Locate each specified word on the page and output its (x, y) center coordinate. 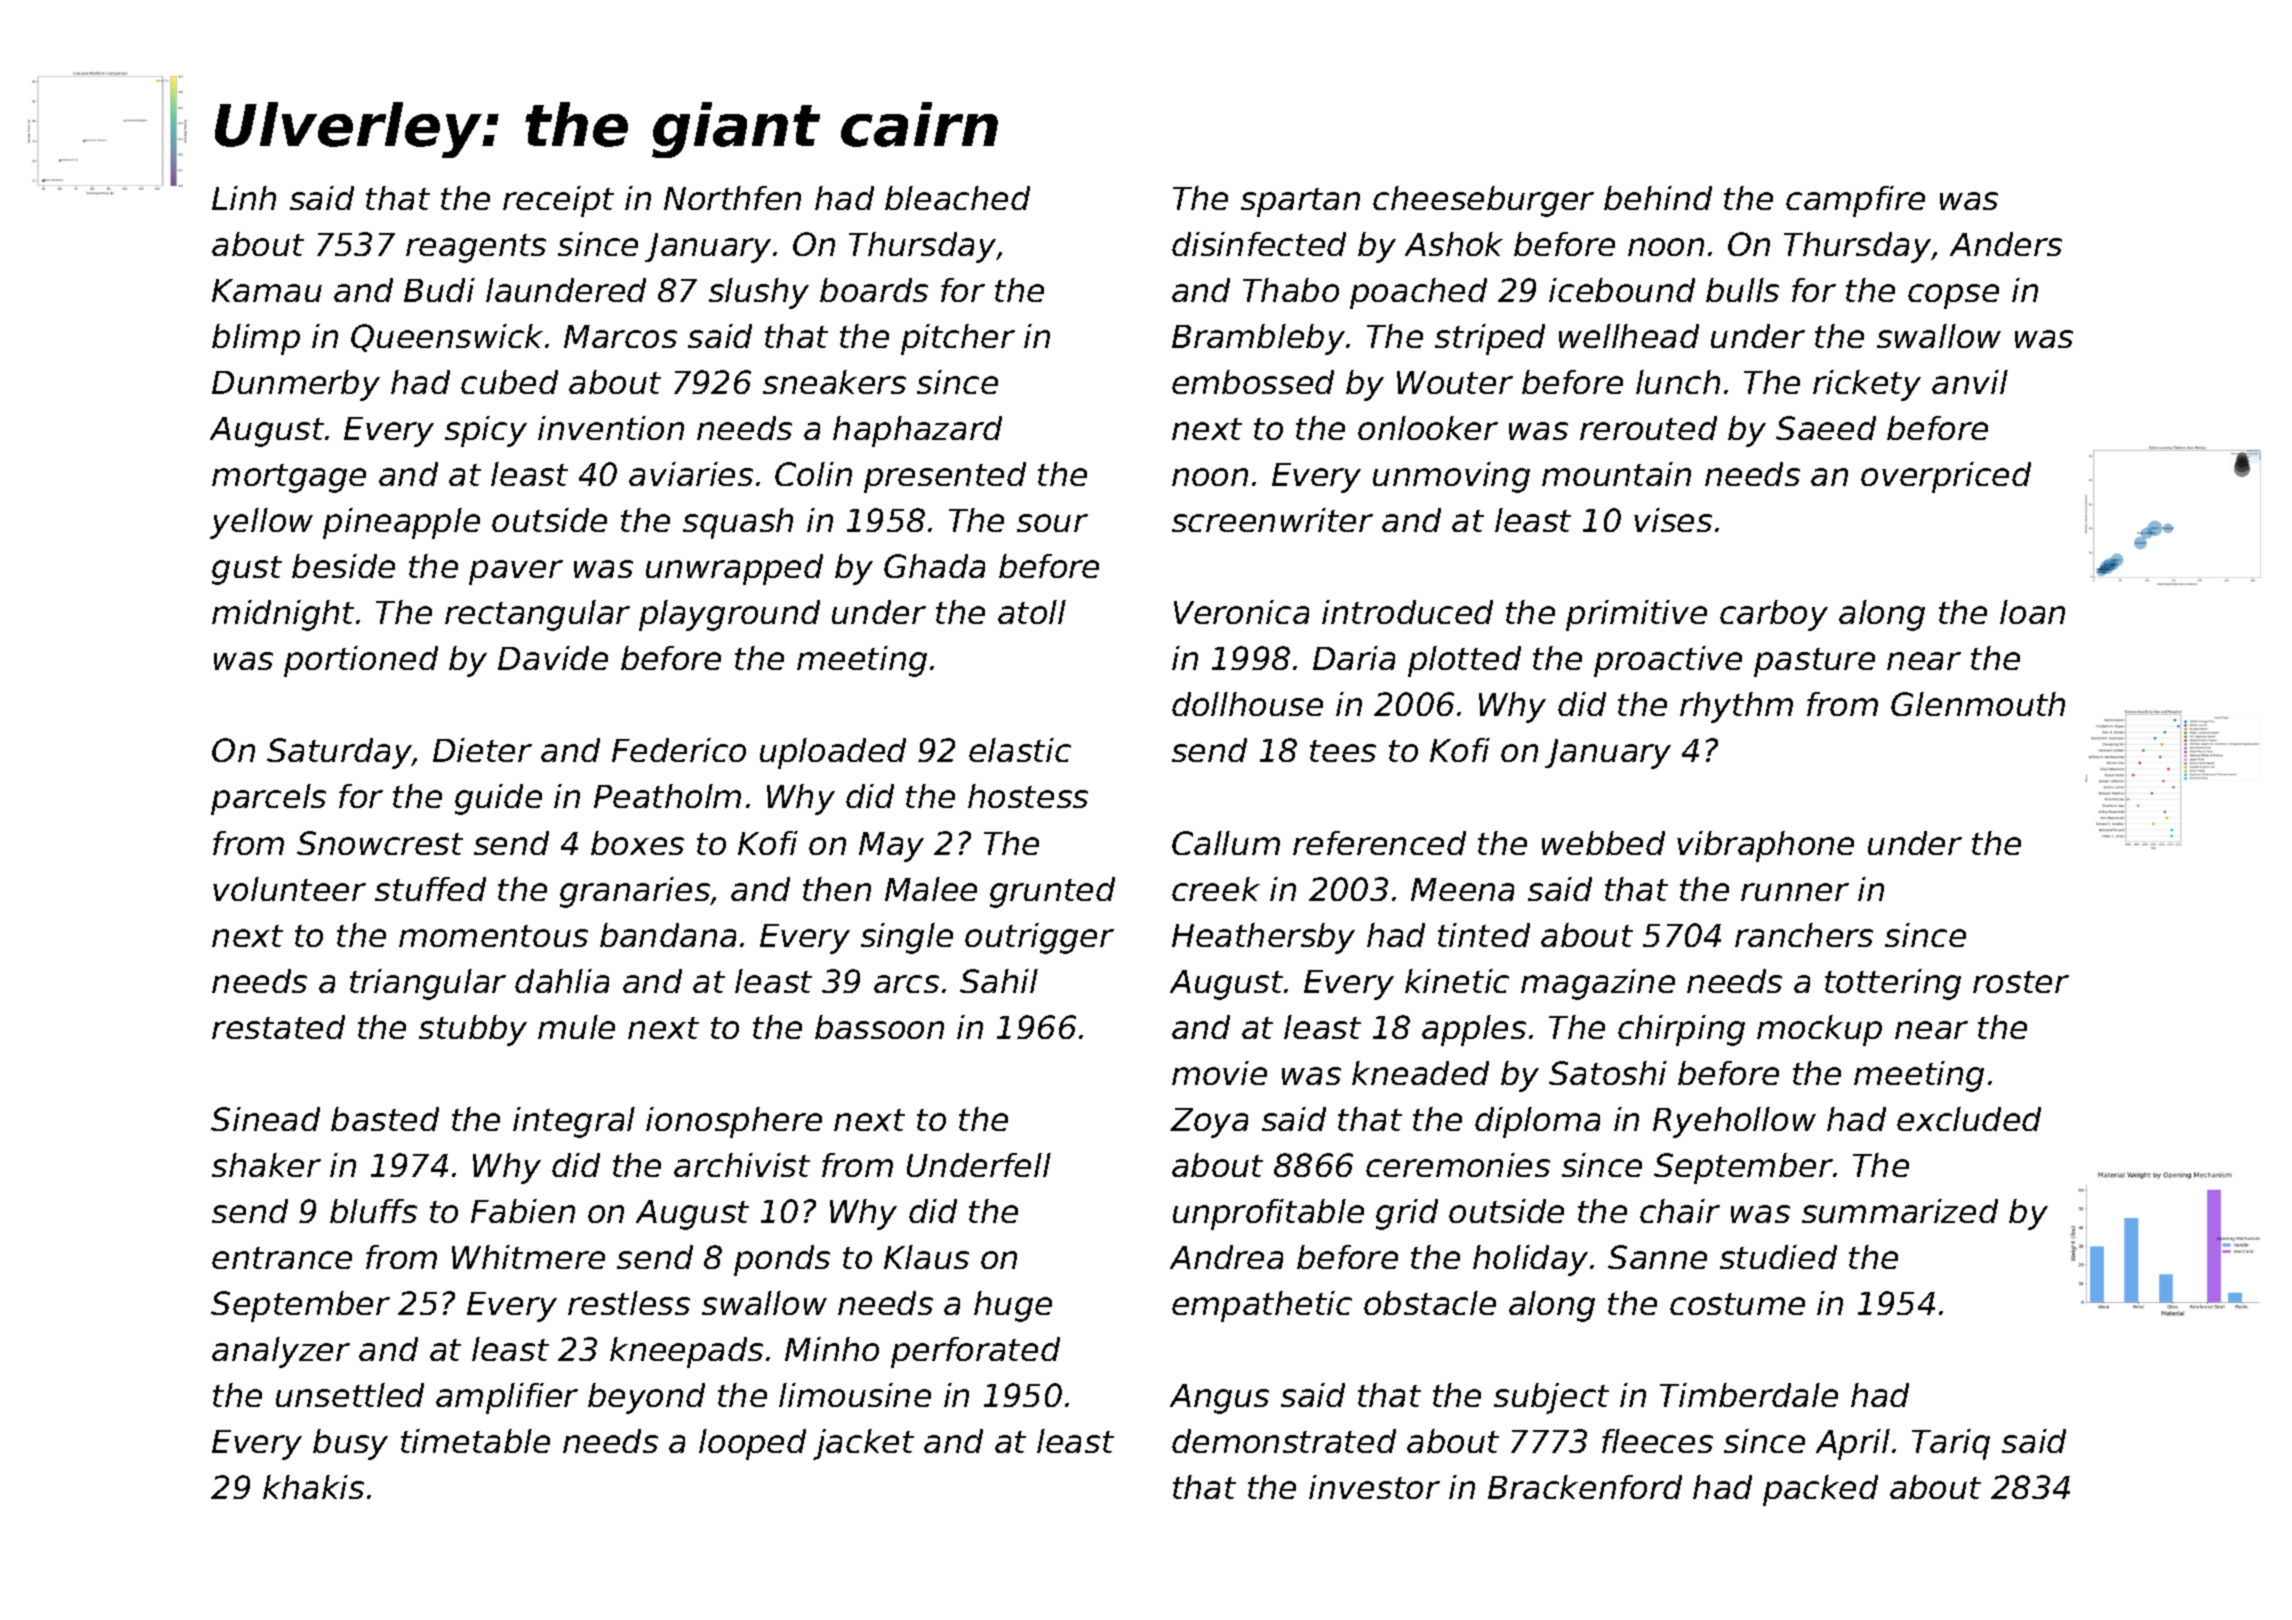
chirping (1681, 1030)
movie (1219, 1073)
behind (1658, 198)
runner (1795, 892)
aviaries (691, 474)
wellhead (1629, 336)
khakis (313, 1487)
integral (574, 1122)
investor (1374, 1487)
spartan (1300, 202)
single (907, 938)
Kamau (267, 290)
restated (278, 1027)
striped (1490, 339)
